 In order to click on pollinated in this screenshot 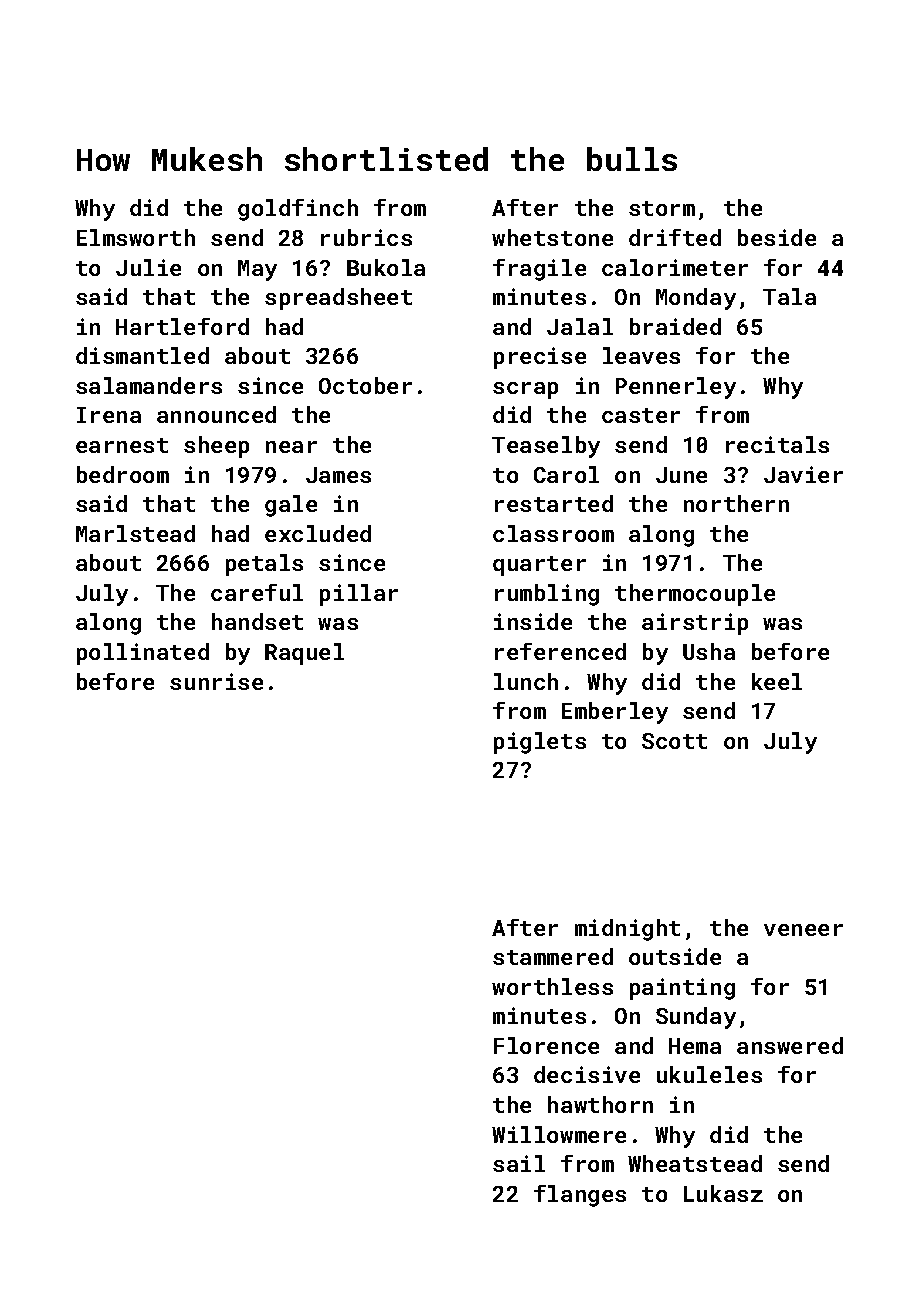, I will do `click(143, 654)`.
